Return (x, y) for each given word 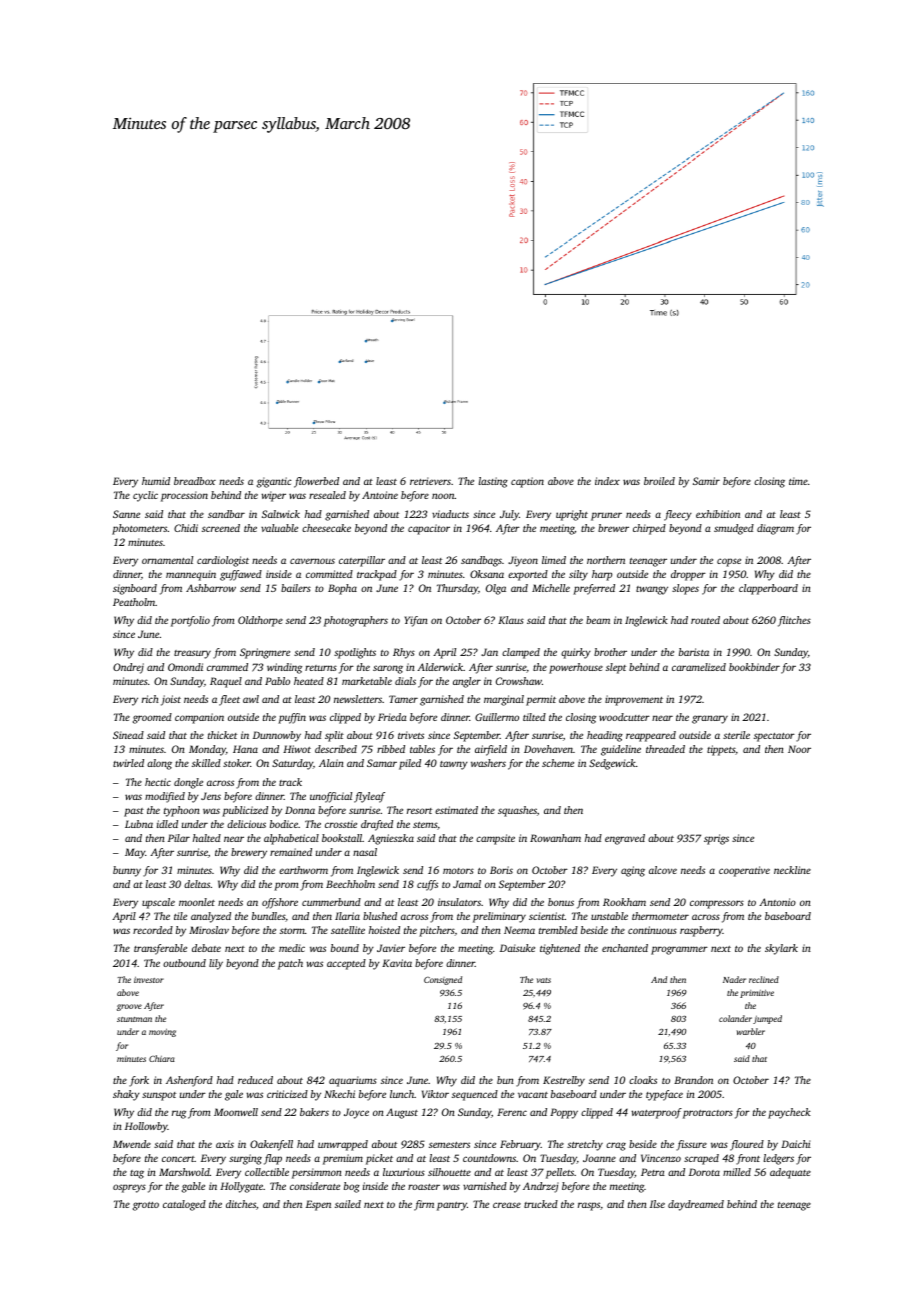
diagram (775, 529)
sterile (736, 735)
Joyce (356, 1113)
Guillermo (497, 717)
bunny (127, 871)
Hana (245, 749)
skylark (781, 949)
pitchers (437, 931)
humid (156, 481)
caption (527, 482)
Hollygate (241, 1187)
